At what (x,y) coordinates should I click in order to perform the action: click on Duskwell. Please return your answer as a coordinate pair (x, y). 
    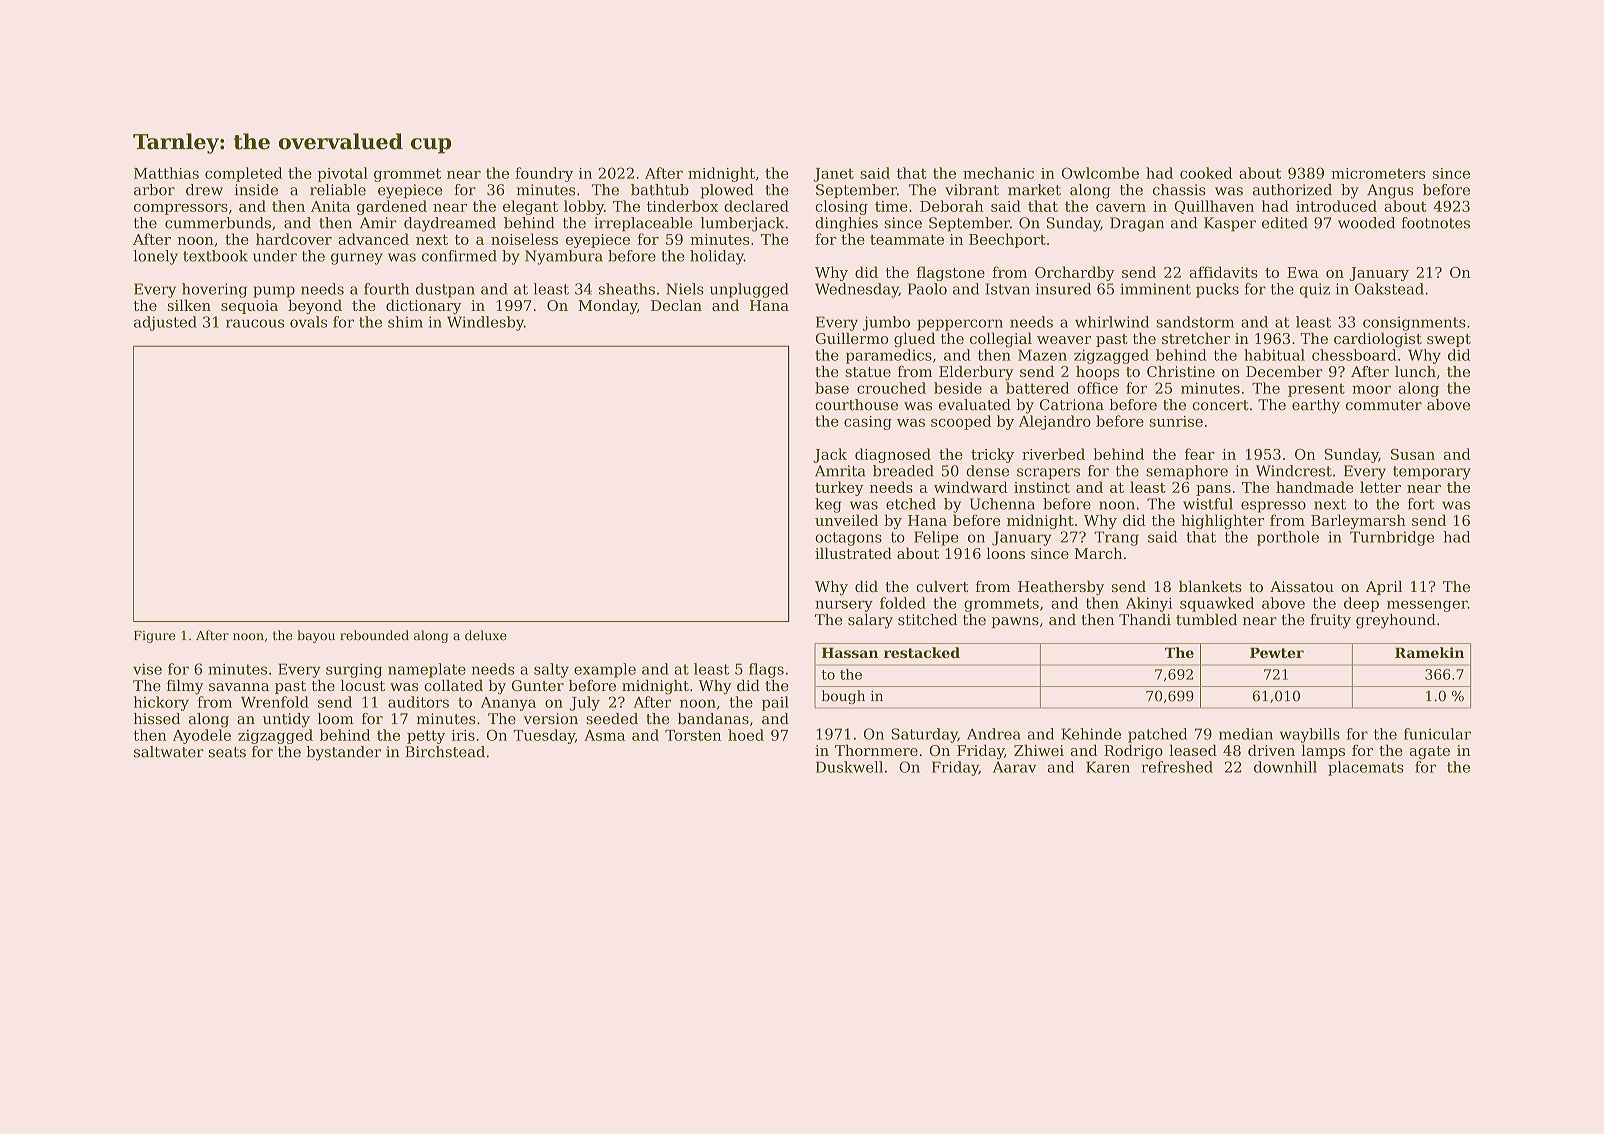
    Looking at the image, I should click on (849, 767).
